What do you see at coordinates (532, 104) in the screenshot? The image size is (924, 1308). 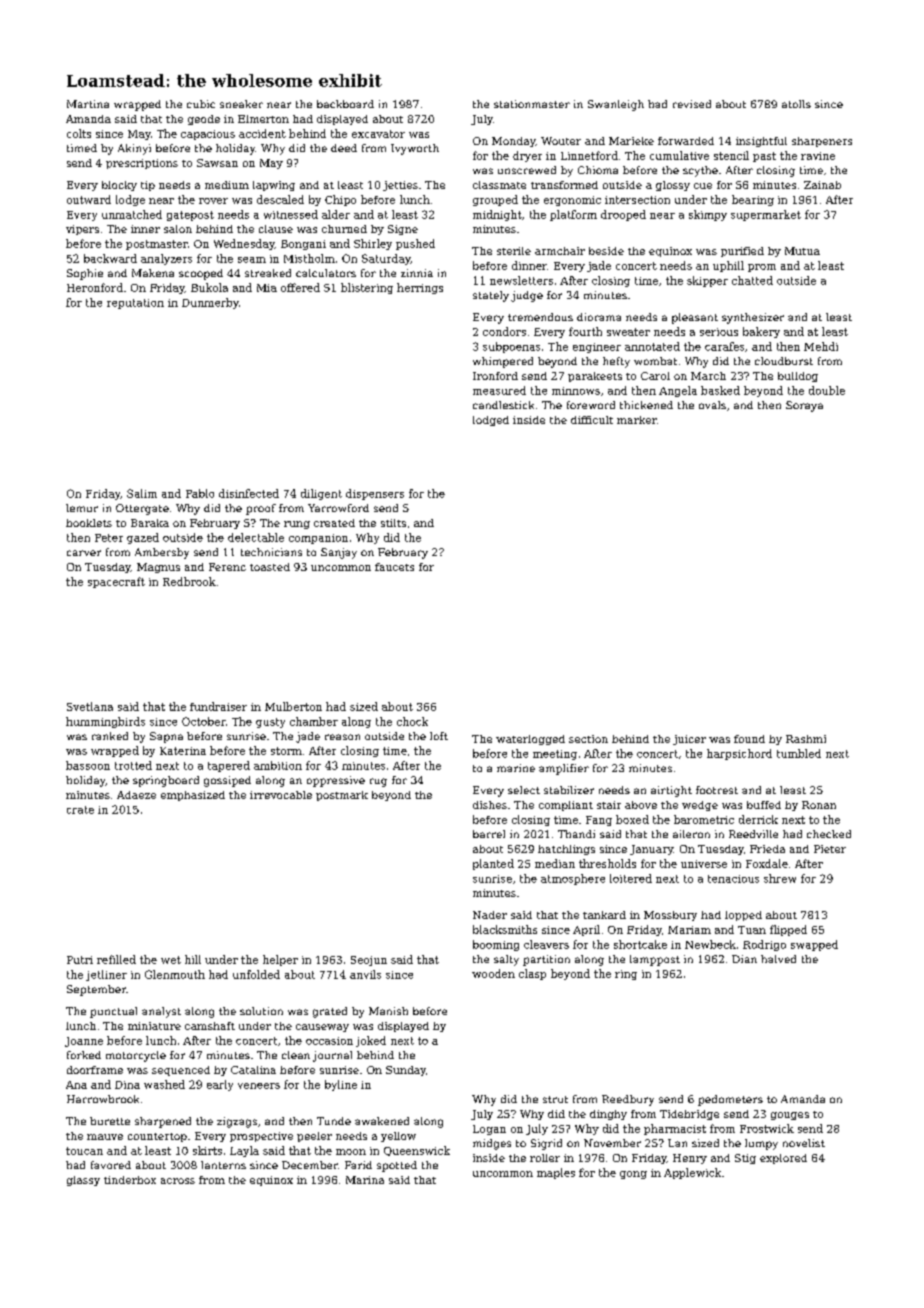 I see `stationmaster` at bounding box center [532, 104].
